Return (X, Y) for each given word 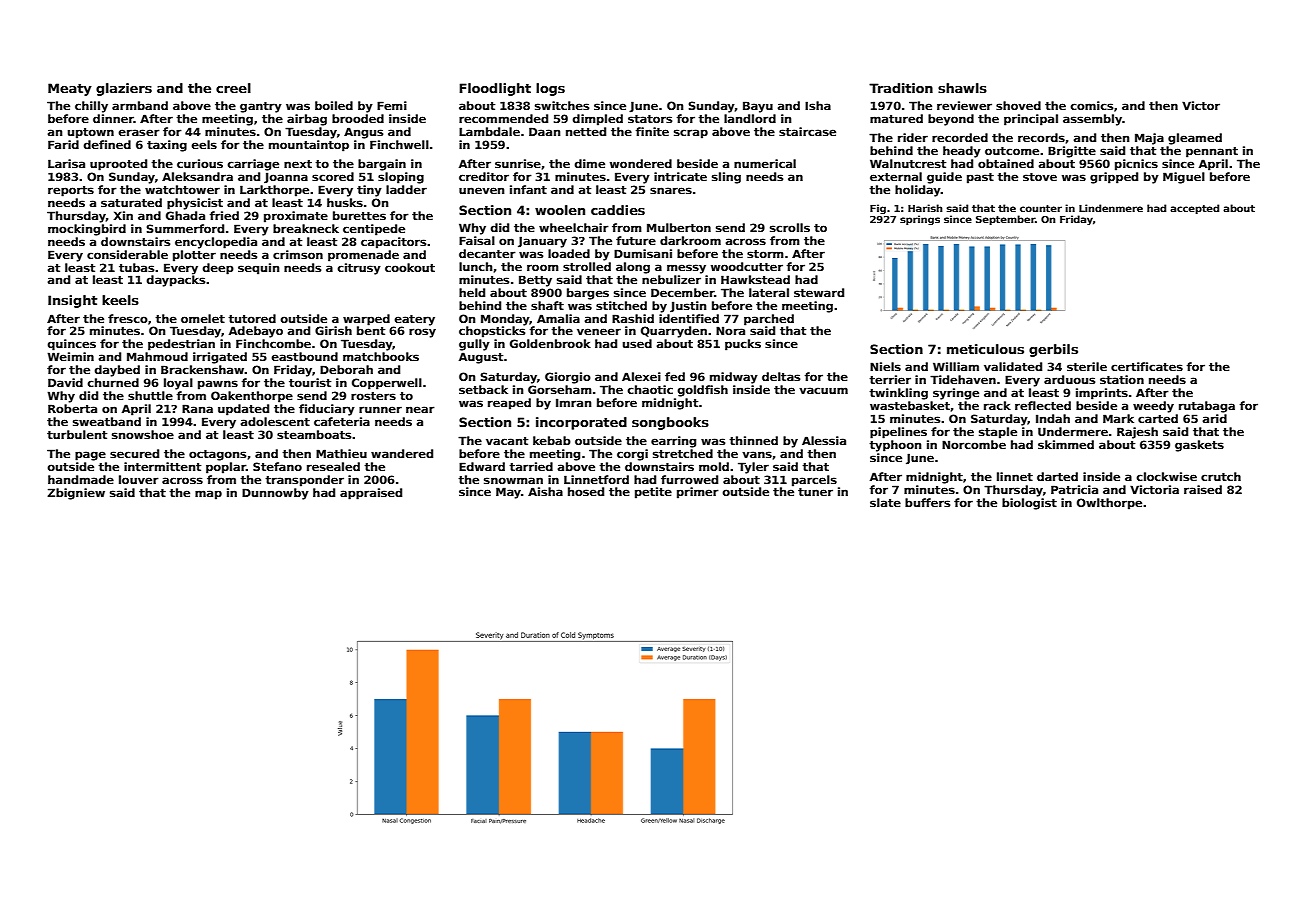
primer (698, 493)
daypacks (176, 281)
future (636, 240)
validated (1013, 366)
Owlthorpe (1109, 504)
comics (1092, 105)
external (896, 176)
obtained (1006, 163)
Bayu (758, 107)
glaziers (124, 89)
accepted (1194, 209)
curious (200, 163)
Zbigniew (76, 494)
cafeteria (342, 421)
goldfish (703, 391)
